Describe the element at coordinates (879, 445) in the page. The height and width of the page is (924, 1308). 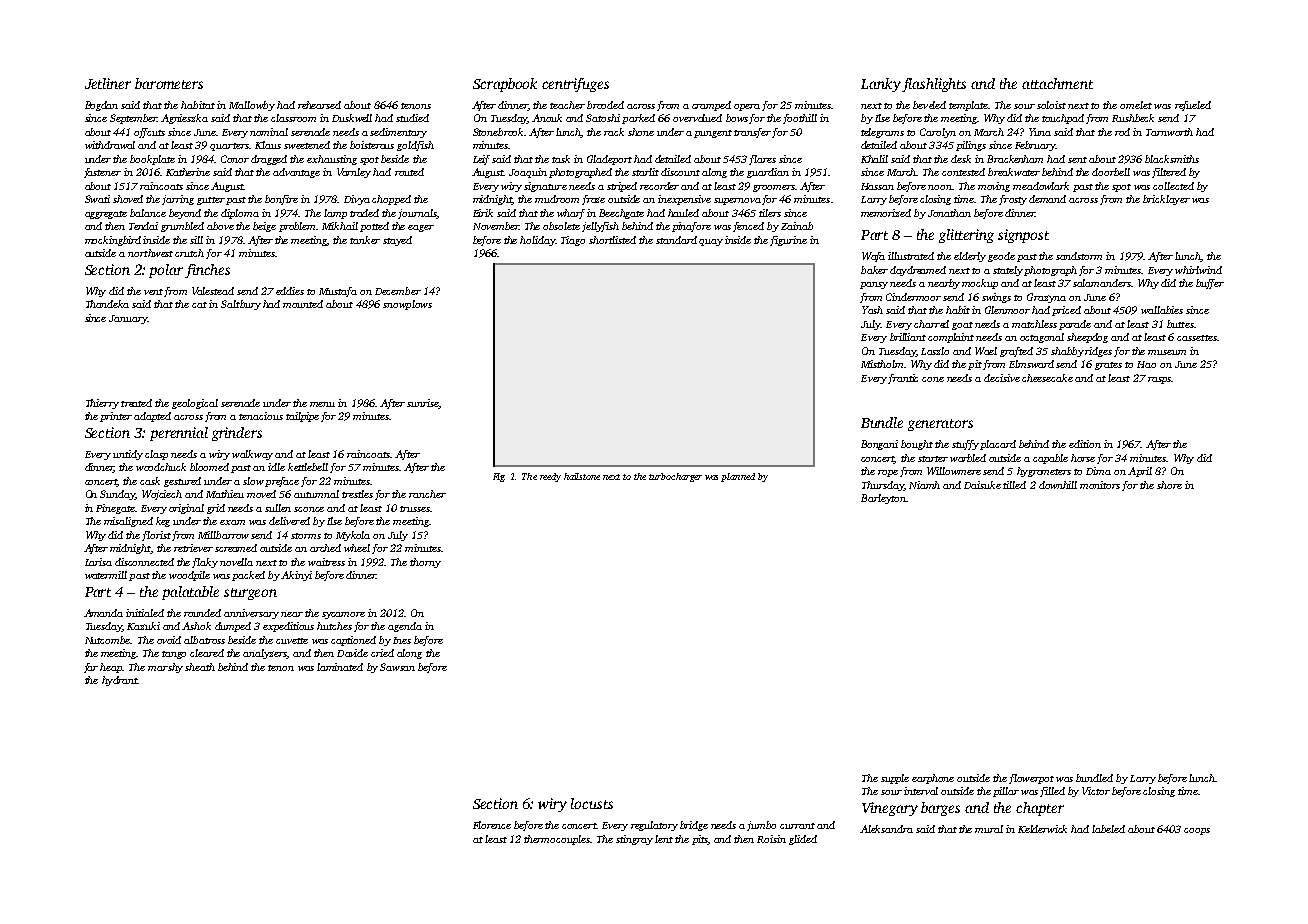
I see `Bongani` at that location.
